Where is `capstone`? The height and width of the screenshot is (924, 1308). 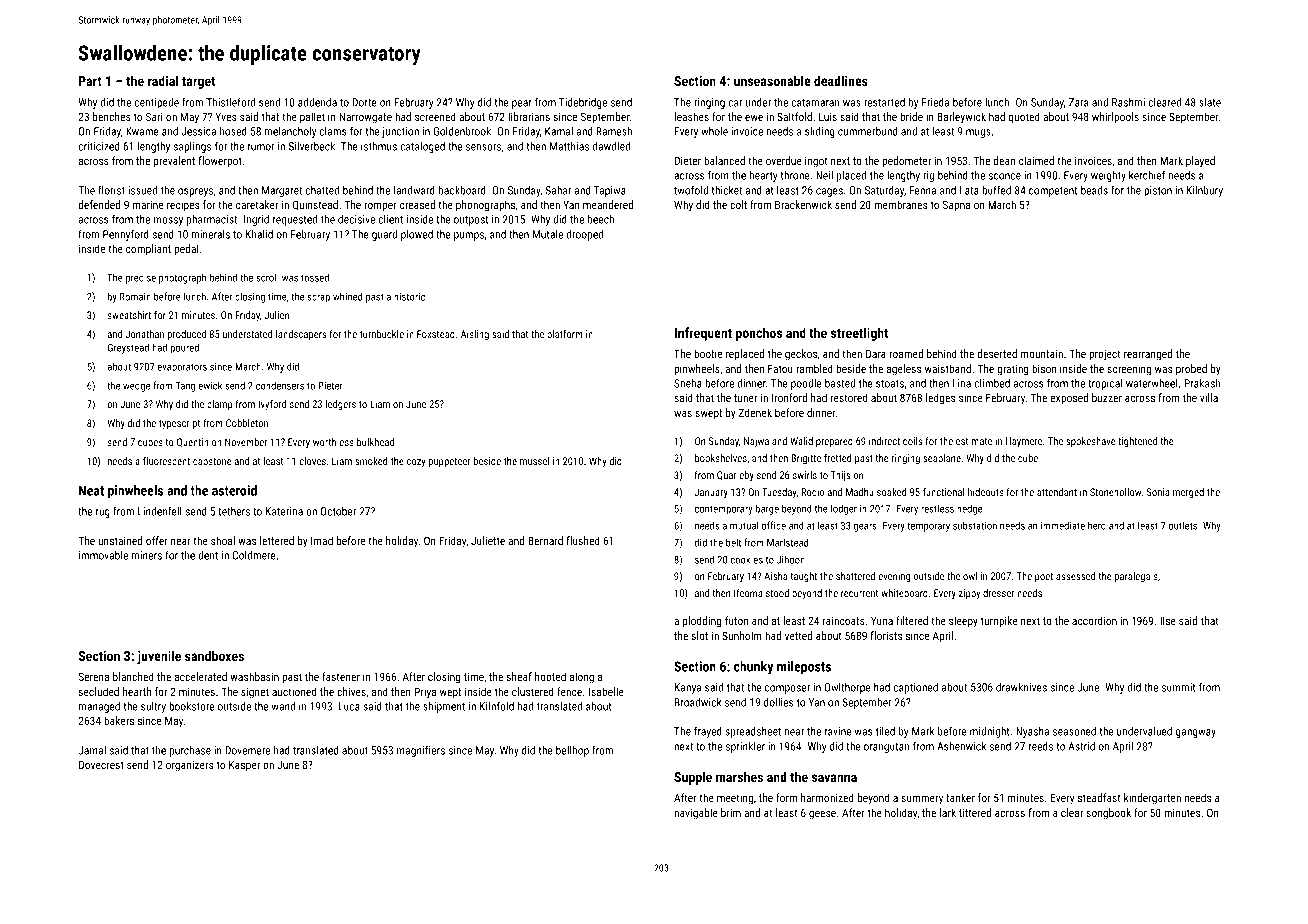
capstone is located at coordinates (212, 462).
